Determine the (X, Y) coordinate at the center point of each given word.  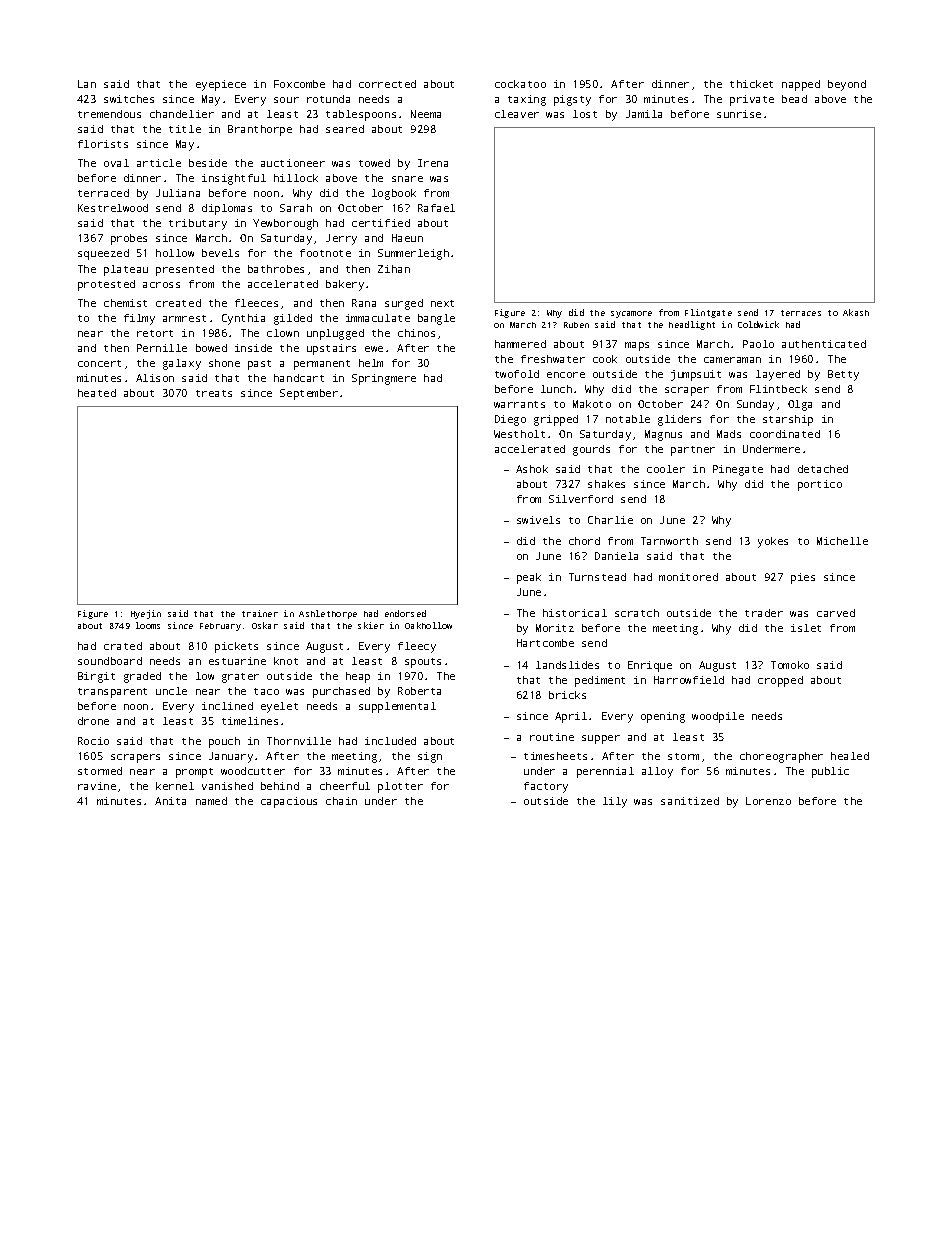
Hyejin (146, 614)
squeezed (103, 254)
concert (99, 363)
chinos (416, 333)
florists (103, 144)
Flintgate (708, 313)
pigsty (572, 100)
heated (97, 393)
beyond (847, 85)
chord (584, 541)
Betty (843, 375)
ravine (97, 786)
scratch (637, 613)
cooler (666, 469)
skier (371, 625)
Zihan (394, 269)
